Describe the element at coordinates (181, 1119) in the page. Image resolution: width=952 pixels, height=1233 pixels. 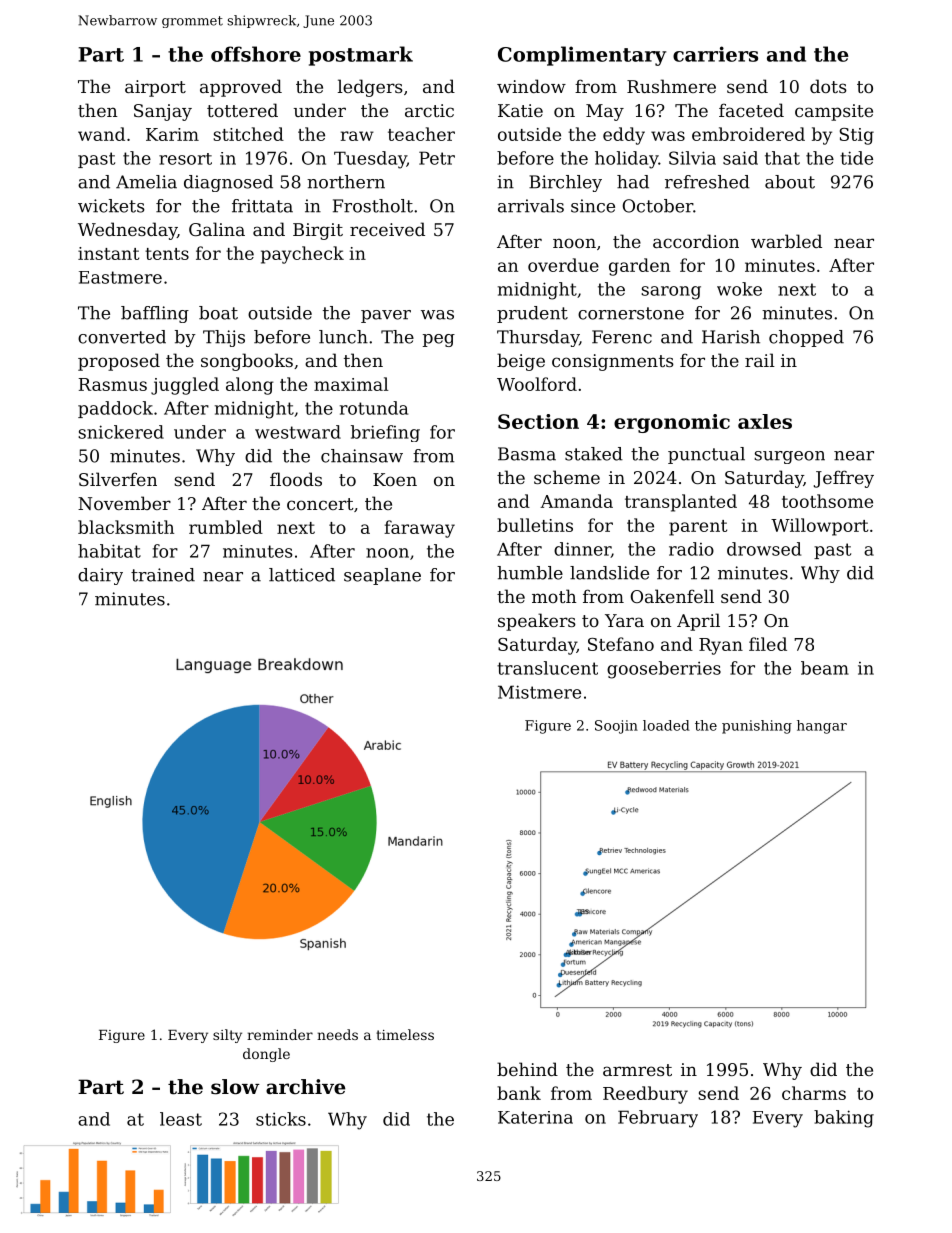
I see `least` at that location.
